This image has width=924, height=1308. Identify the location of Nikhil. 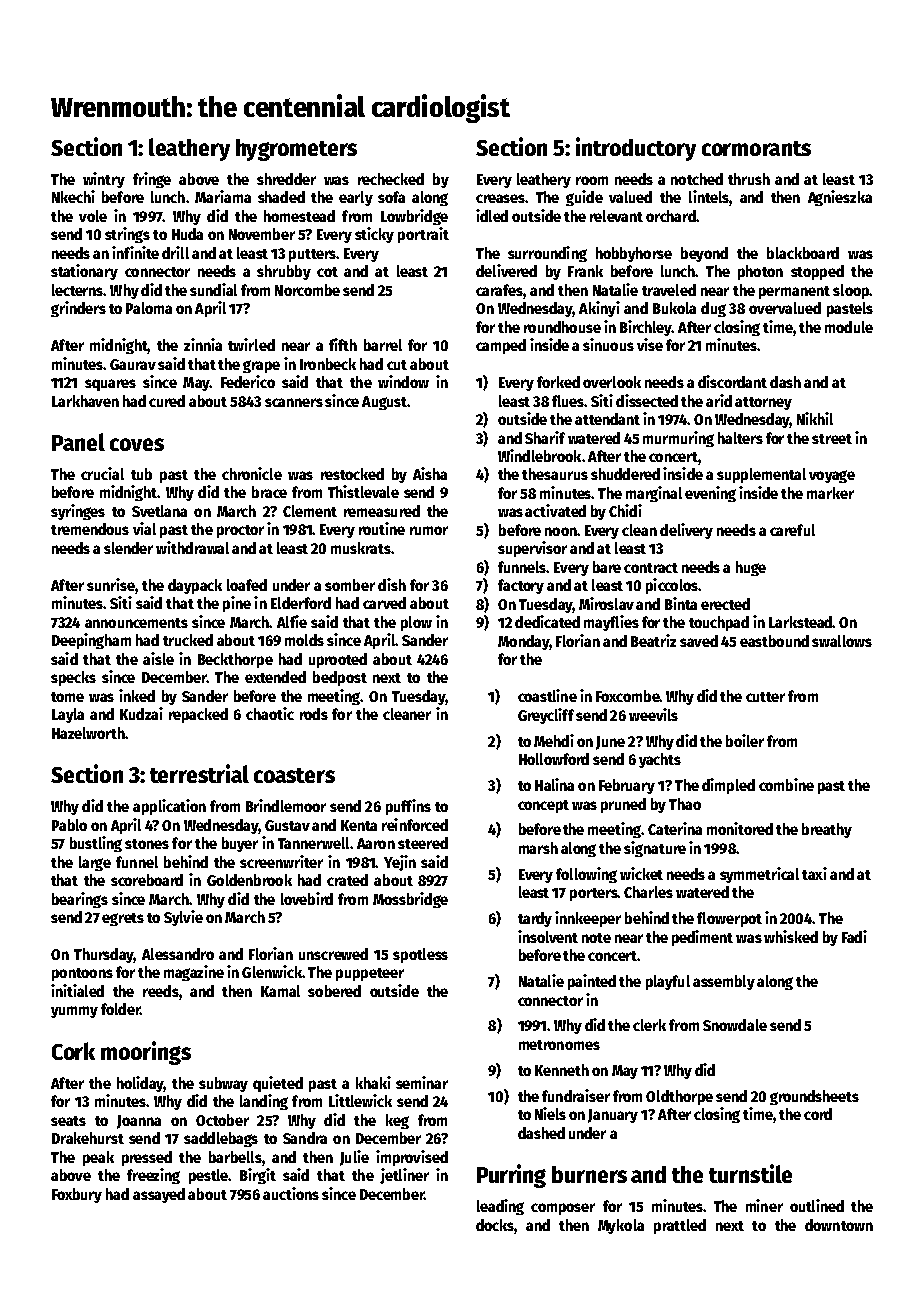
(815, 418).
